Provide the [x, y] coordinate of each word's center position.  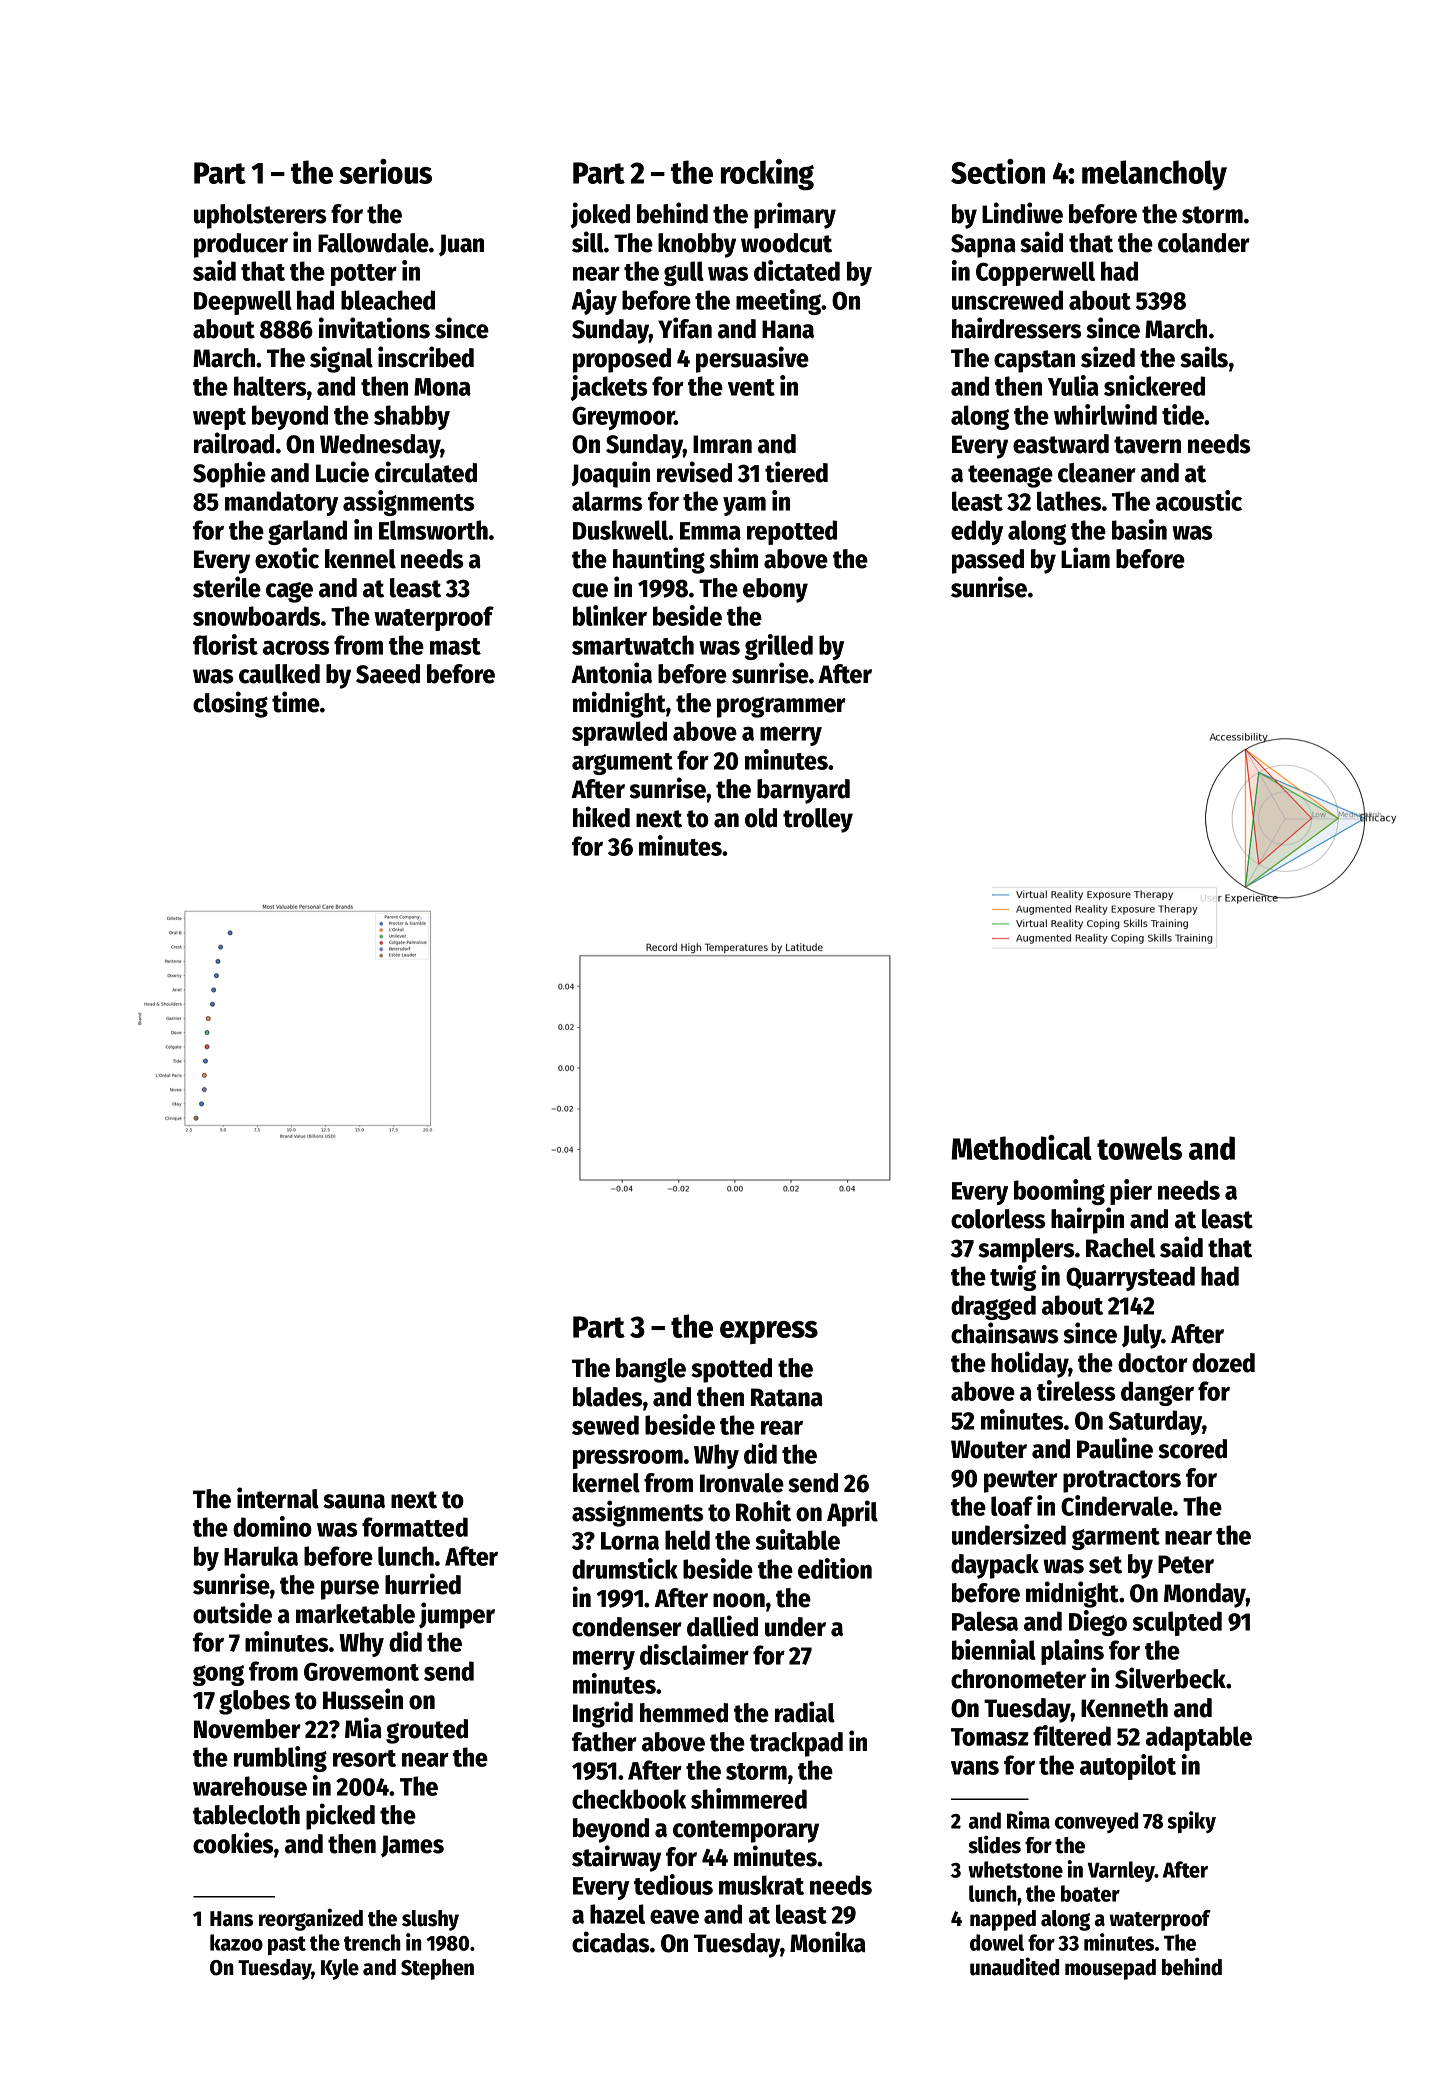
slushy [430, 1920]
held [687, 1540]
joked [600, 215]
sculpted [1177, 1623]
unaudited [1014, 1966]
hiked [601, 817]
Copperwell [1035, 273]
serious [385, 171]
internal [278, 1498]
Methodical [1021, 1147]
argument [622, 764]
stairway [616, 1858]
